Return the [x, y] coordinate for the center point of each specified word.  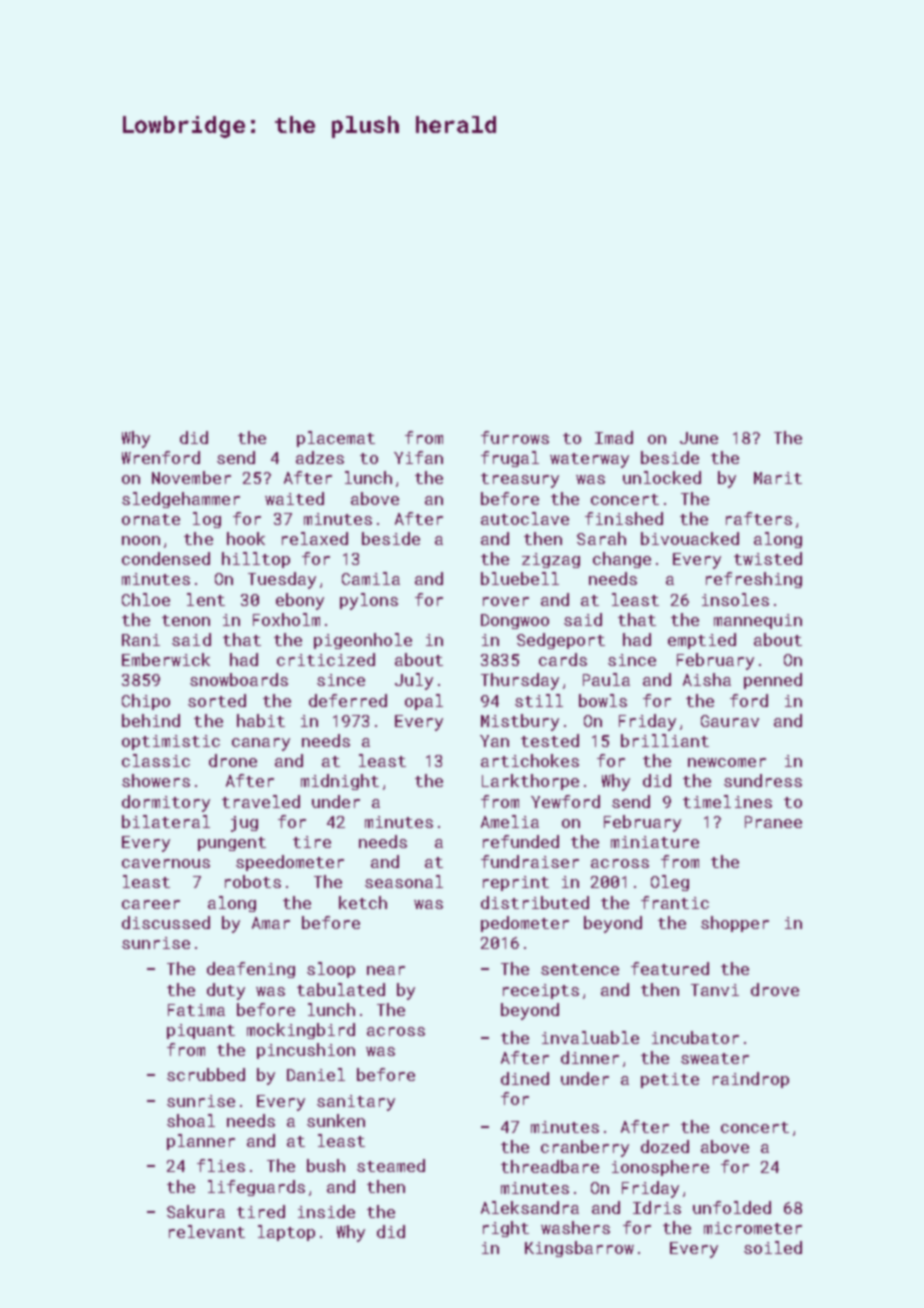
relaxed [315, 538]
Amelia [510, 821]
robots [253, 881]
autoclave [525, 518]
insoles [735, 599]
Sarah [601, 538]
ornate [151, 519]
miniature [655, 842]
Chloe [146, 599]
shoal [191, 1120]
